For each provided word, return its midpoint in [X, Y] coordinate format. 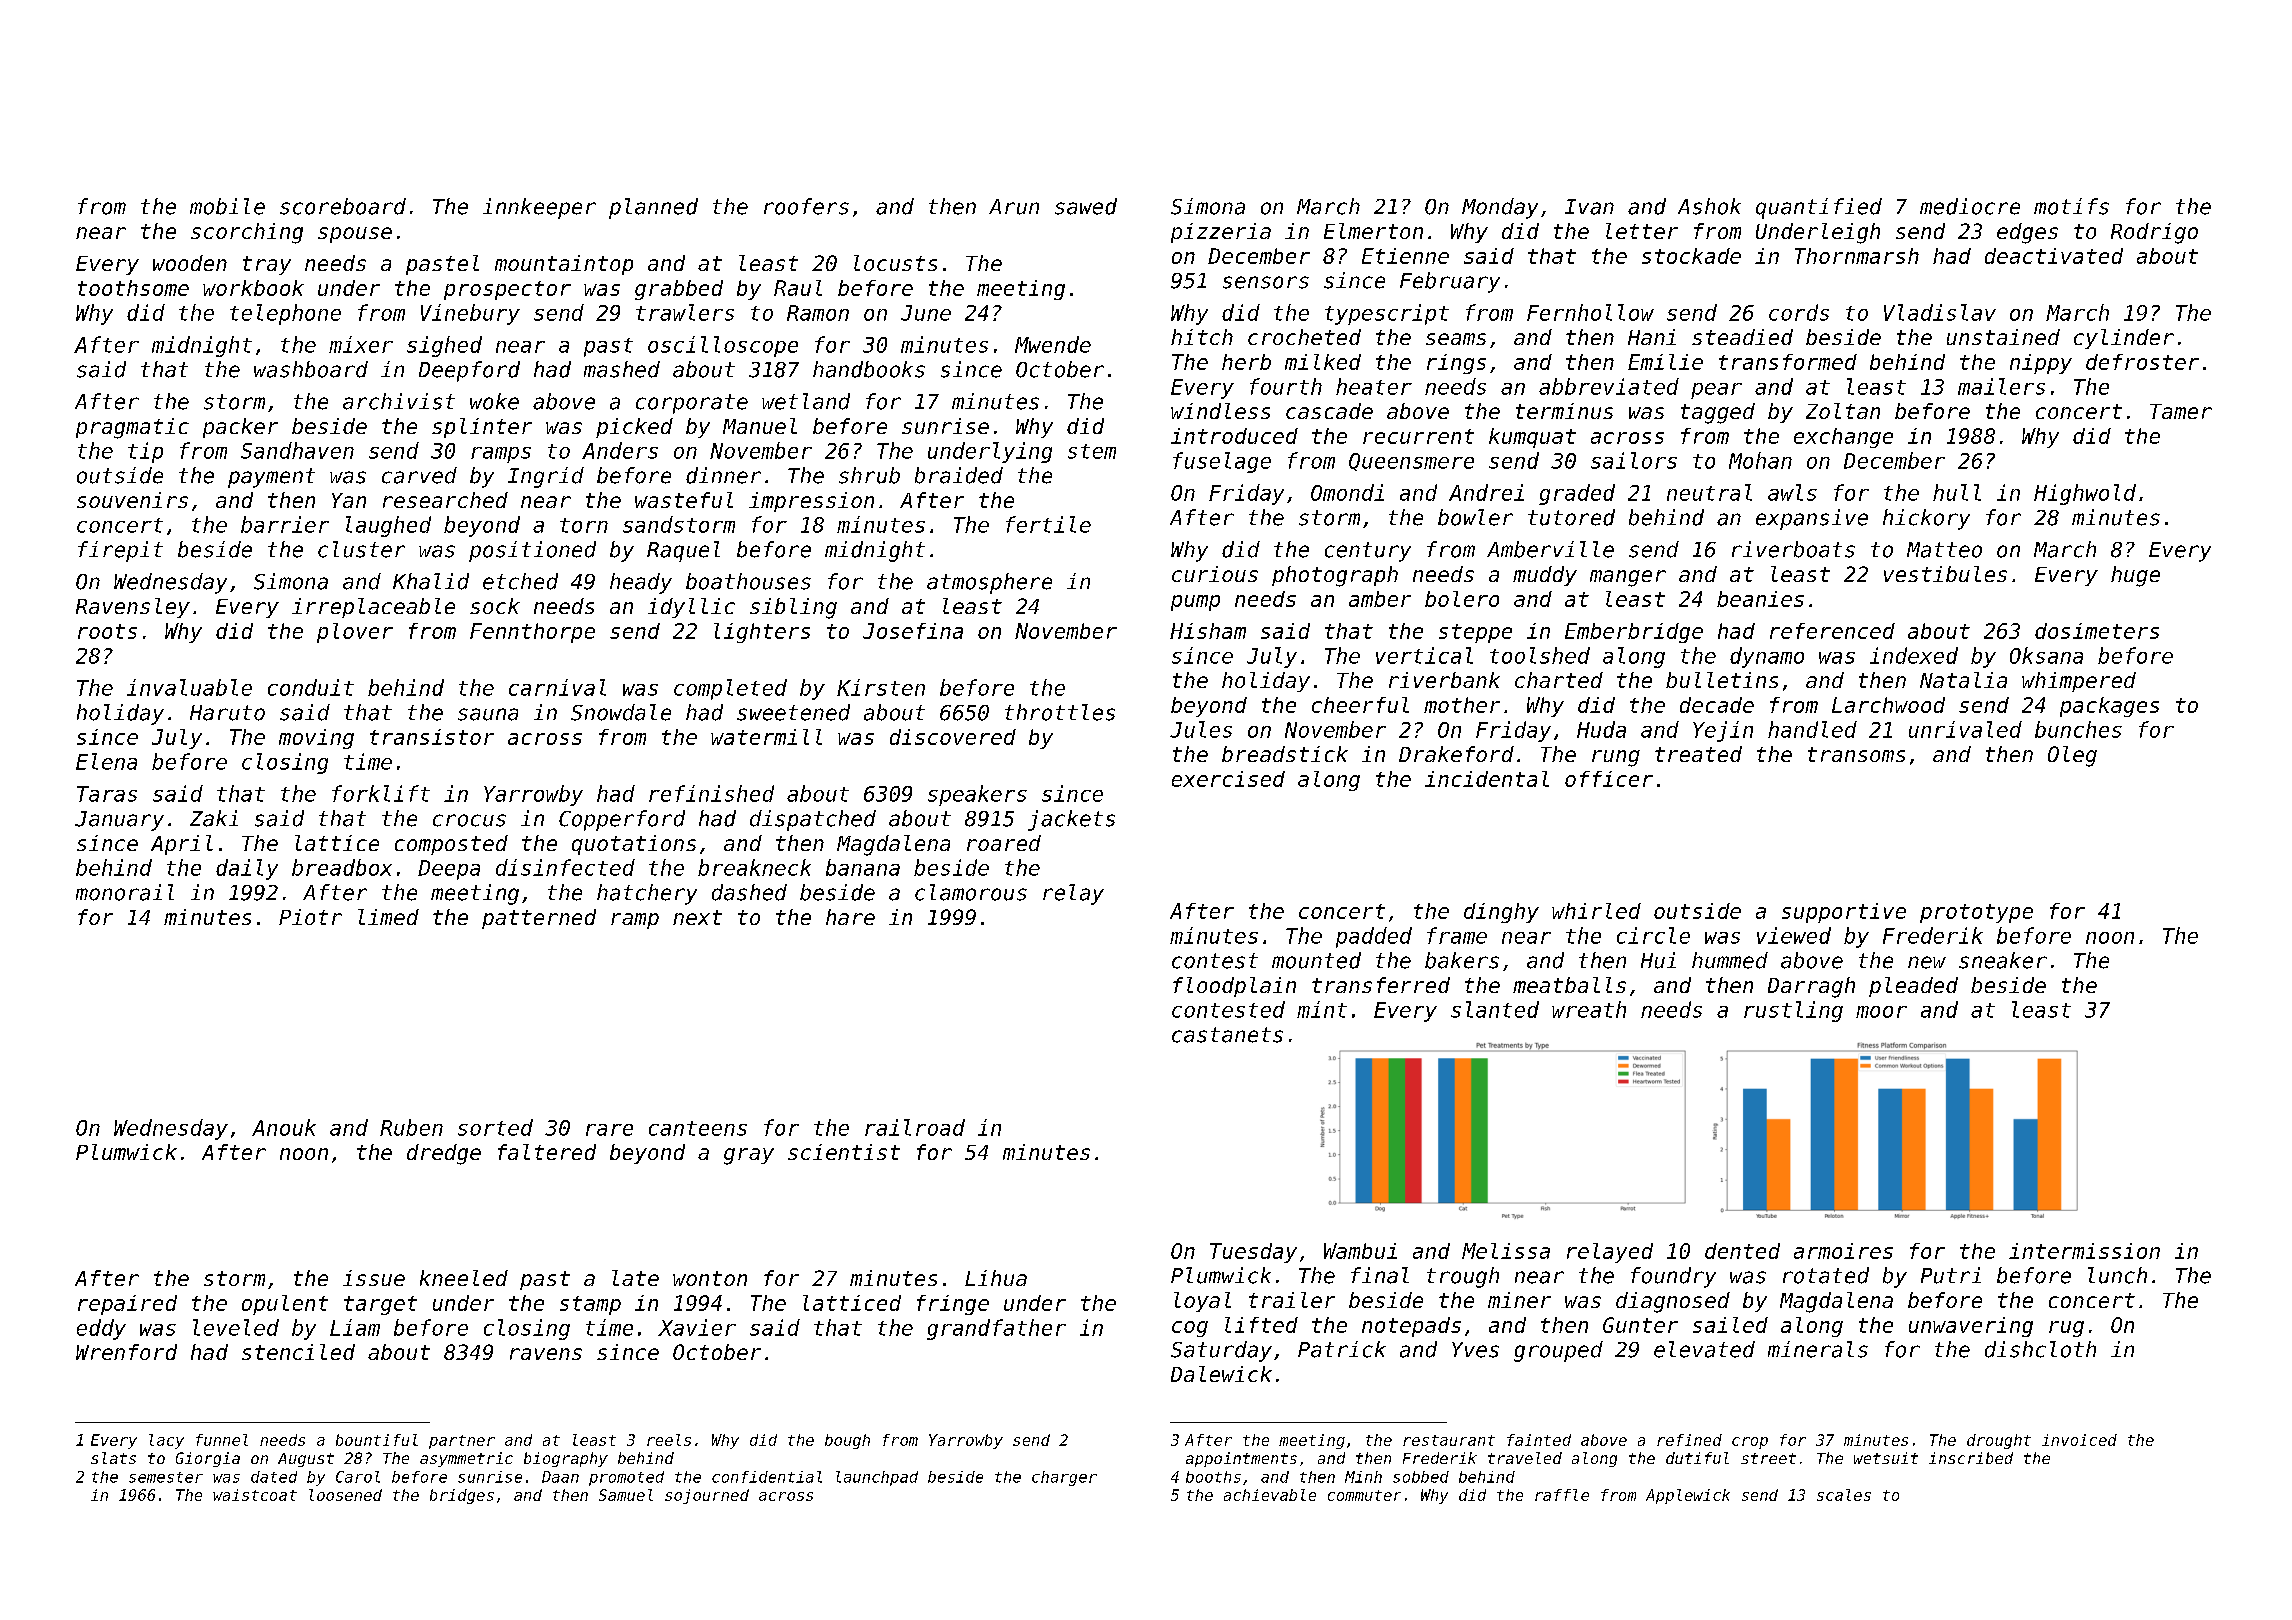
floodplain [1234, 987]
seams [1456, 339]
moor [1881, 1012]
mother [1462, 705]
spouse [355, 235]
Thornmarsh [1857, 256]
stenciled [298, 1352]
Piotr [310, 917]
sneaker [2003, 960]
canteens [698, 1128]
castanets [1227, 1035]
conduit [311, 687]
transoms [1856, 754]
